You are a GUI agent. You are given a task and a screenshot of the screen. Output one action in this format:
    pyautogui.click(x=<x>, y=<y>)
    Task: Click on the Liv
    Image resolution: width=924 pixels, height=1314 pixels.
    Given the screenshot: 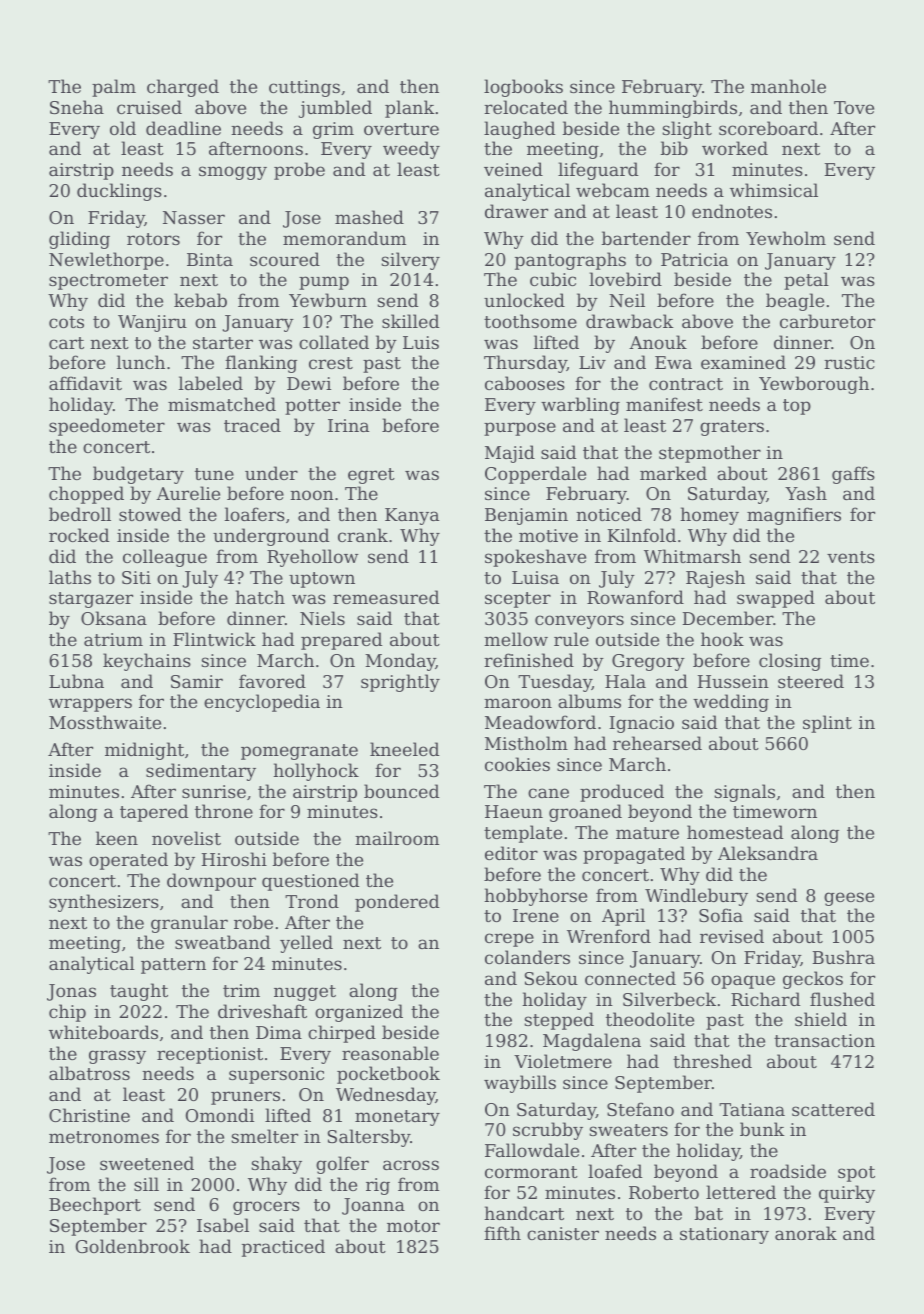 What is the action you would take?
    pyautogui.click(x=592, y=362)
